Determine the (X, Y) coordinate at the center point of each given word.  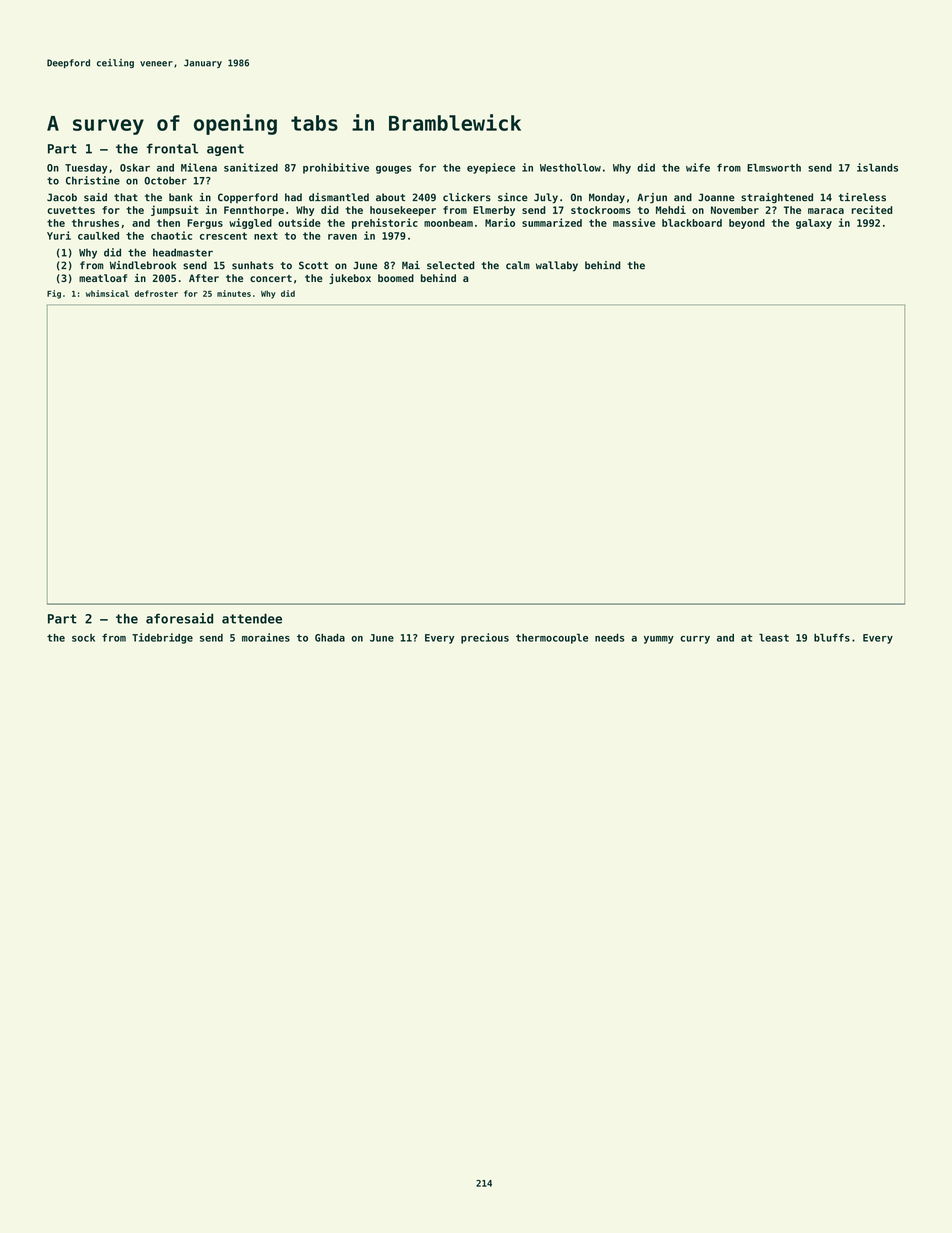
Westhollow (570, 168)
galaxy (814, 224)
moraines (266, 637)
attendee (252, 618)
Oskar (135, 168)
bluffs (832, 637)
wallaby (557, 266)
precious (485, 638)
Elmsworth (774, 167)
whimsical (107, 293)
